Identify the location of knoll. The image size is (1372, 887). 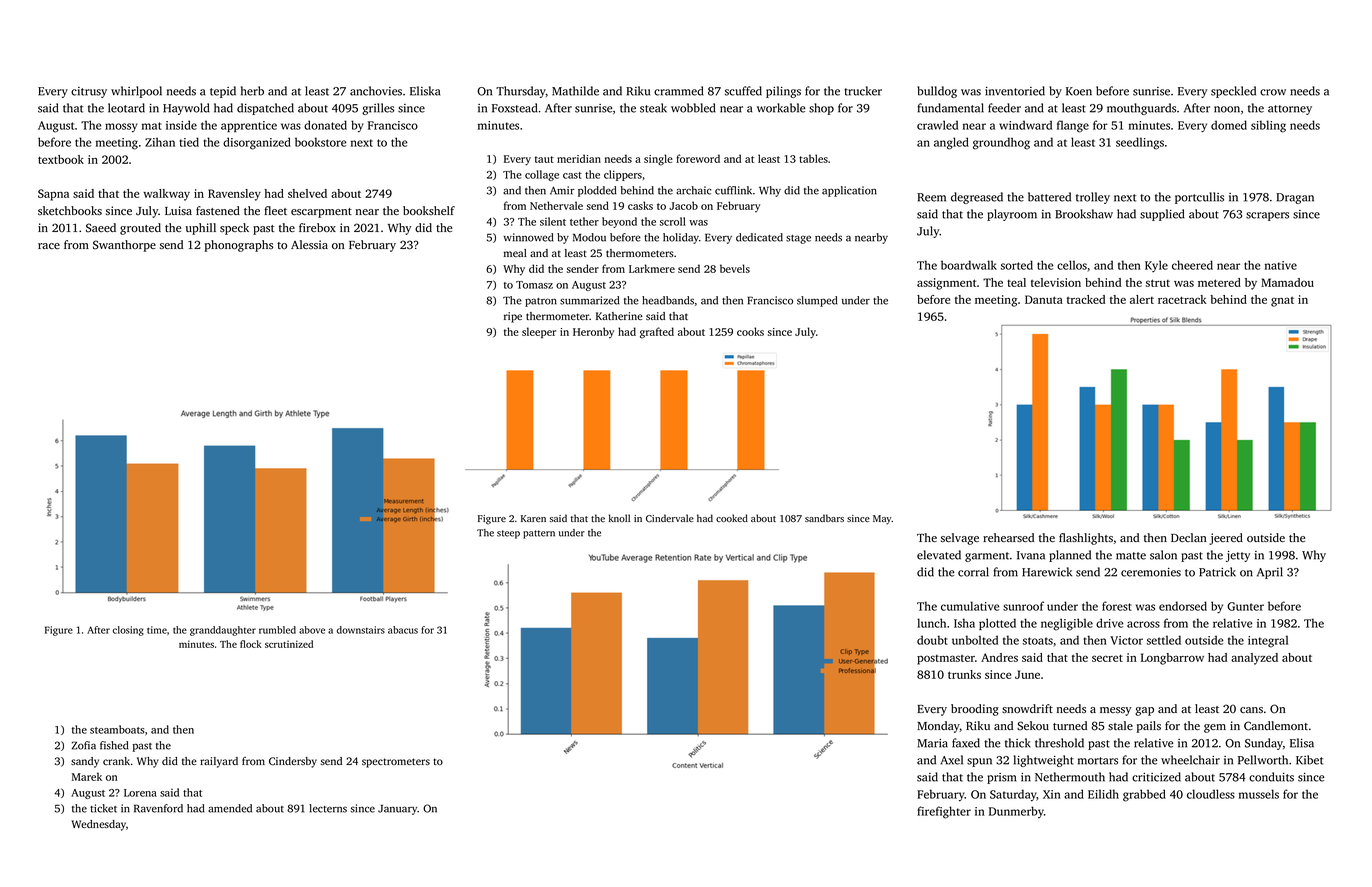
(619, 518).
